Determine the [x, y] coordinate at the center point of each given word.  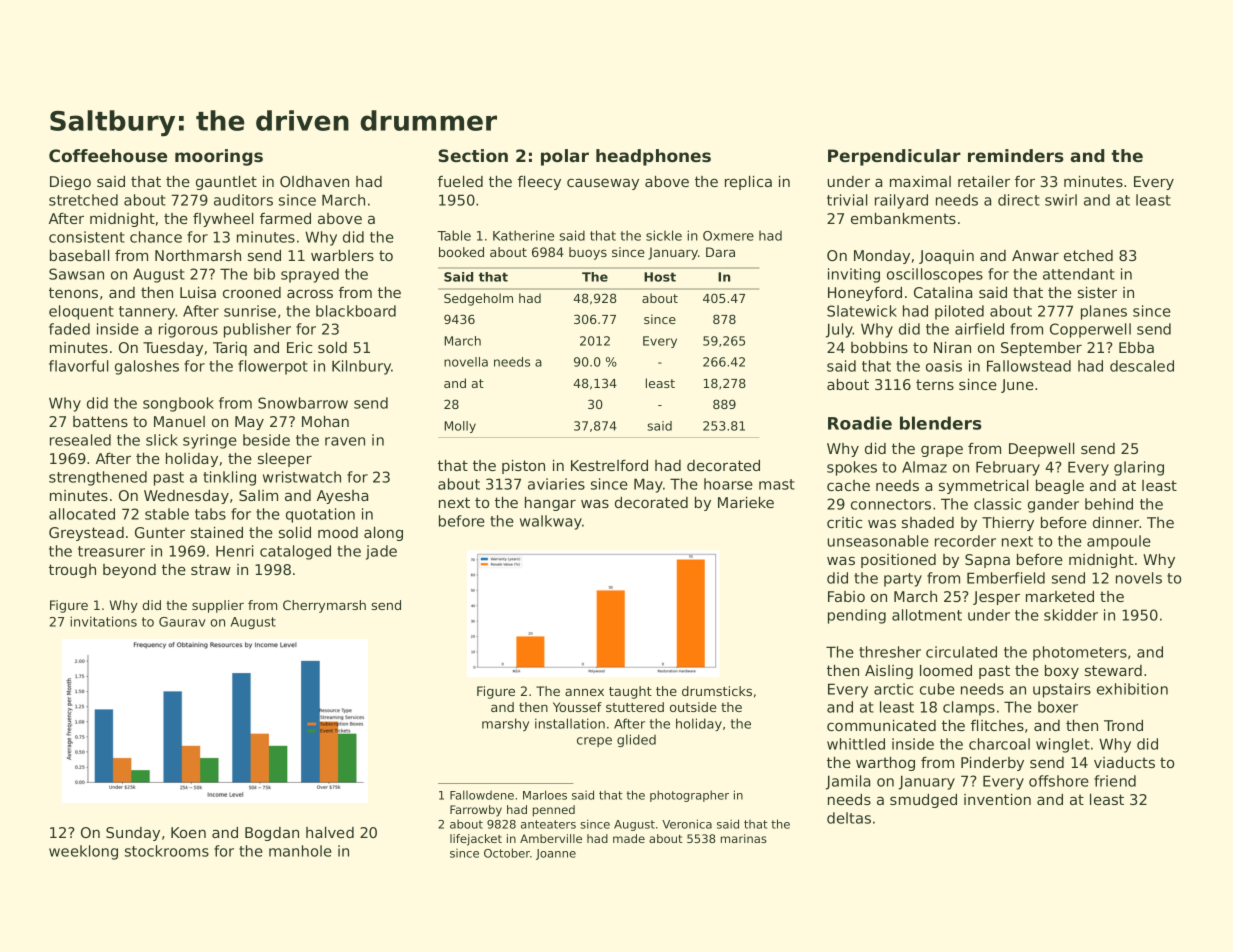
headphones [653, 157]
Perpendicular [894, 157]
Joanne [556, 854]
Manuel [179, 421]
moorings [219, 157]
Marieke [746, 502]
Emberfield [1006, 578]
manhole [300, 851]
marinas [744, 838]
